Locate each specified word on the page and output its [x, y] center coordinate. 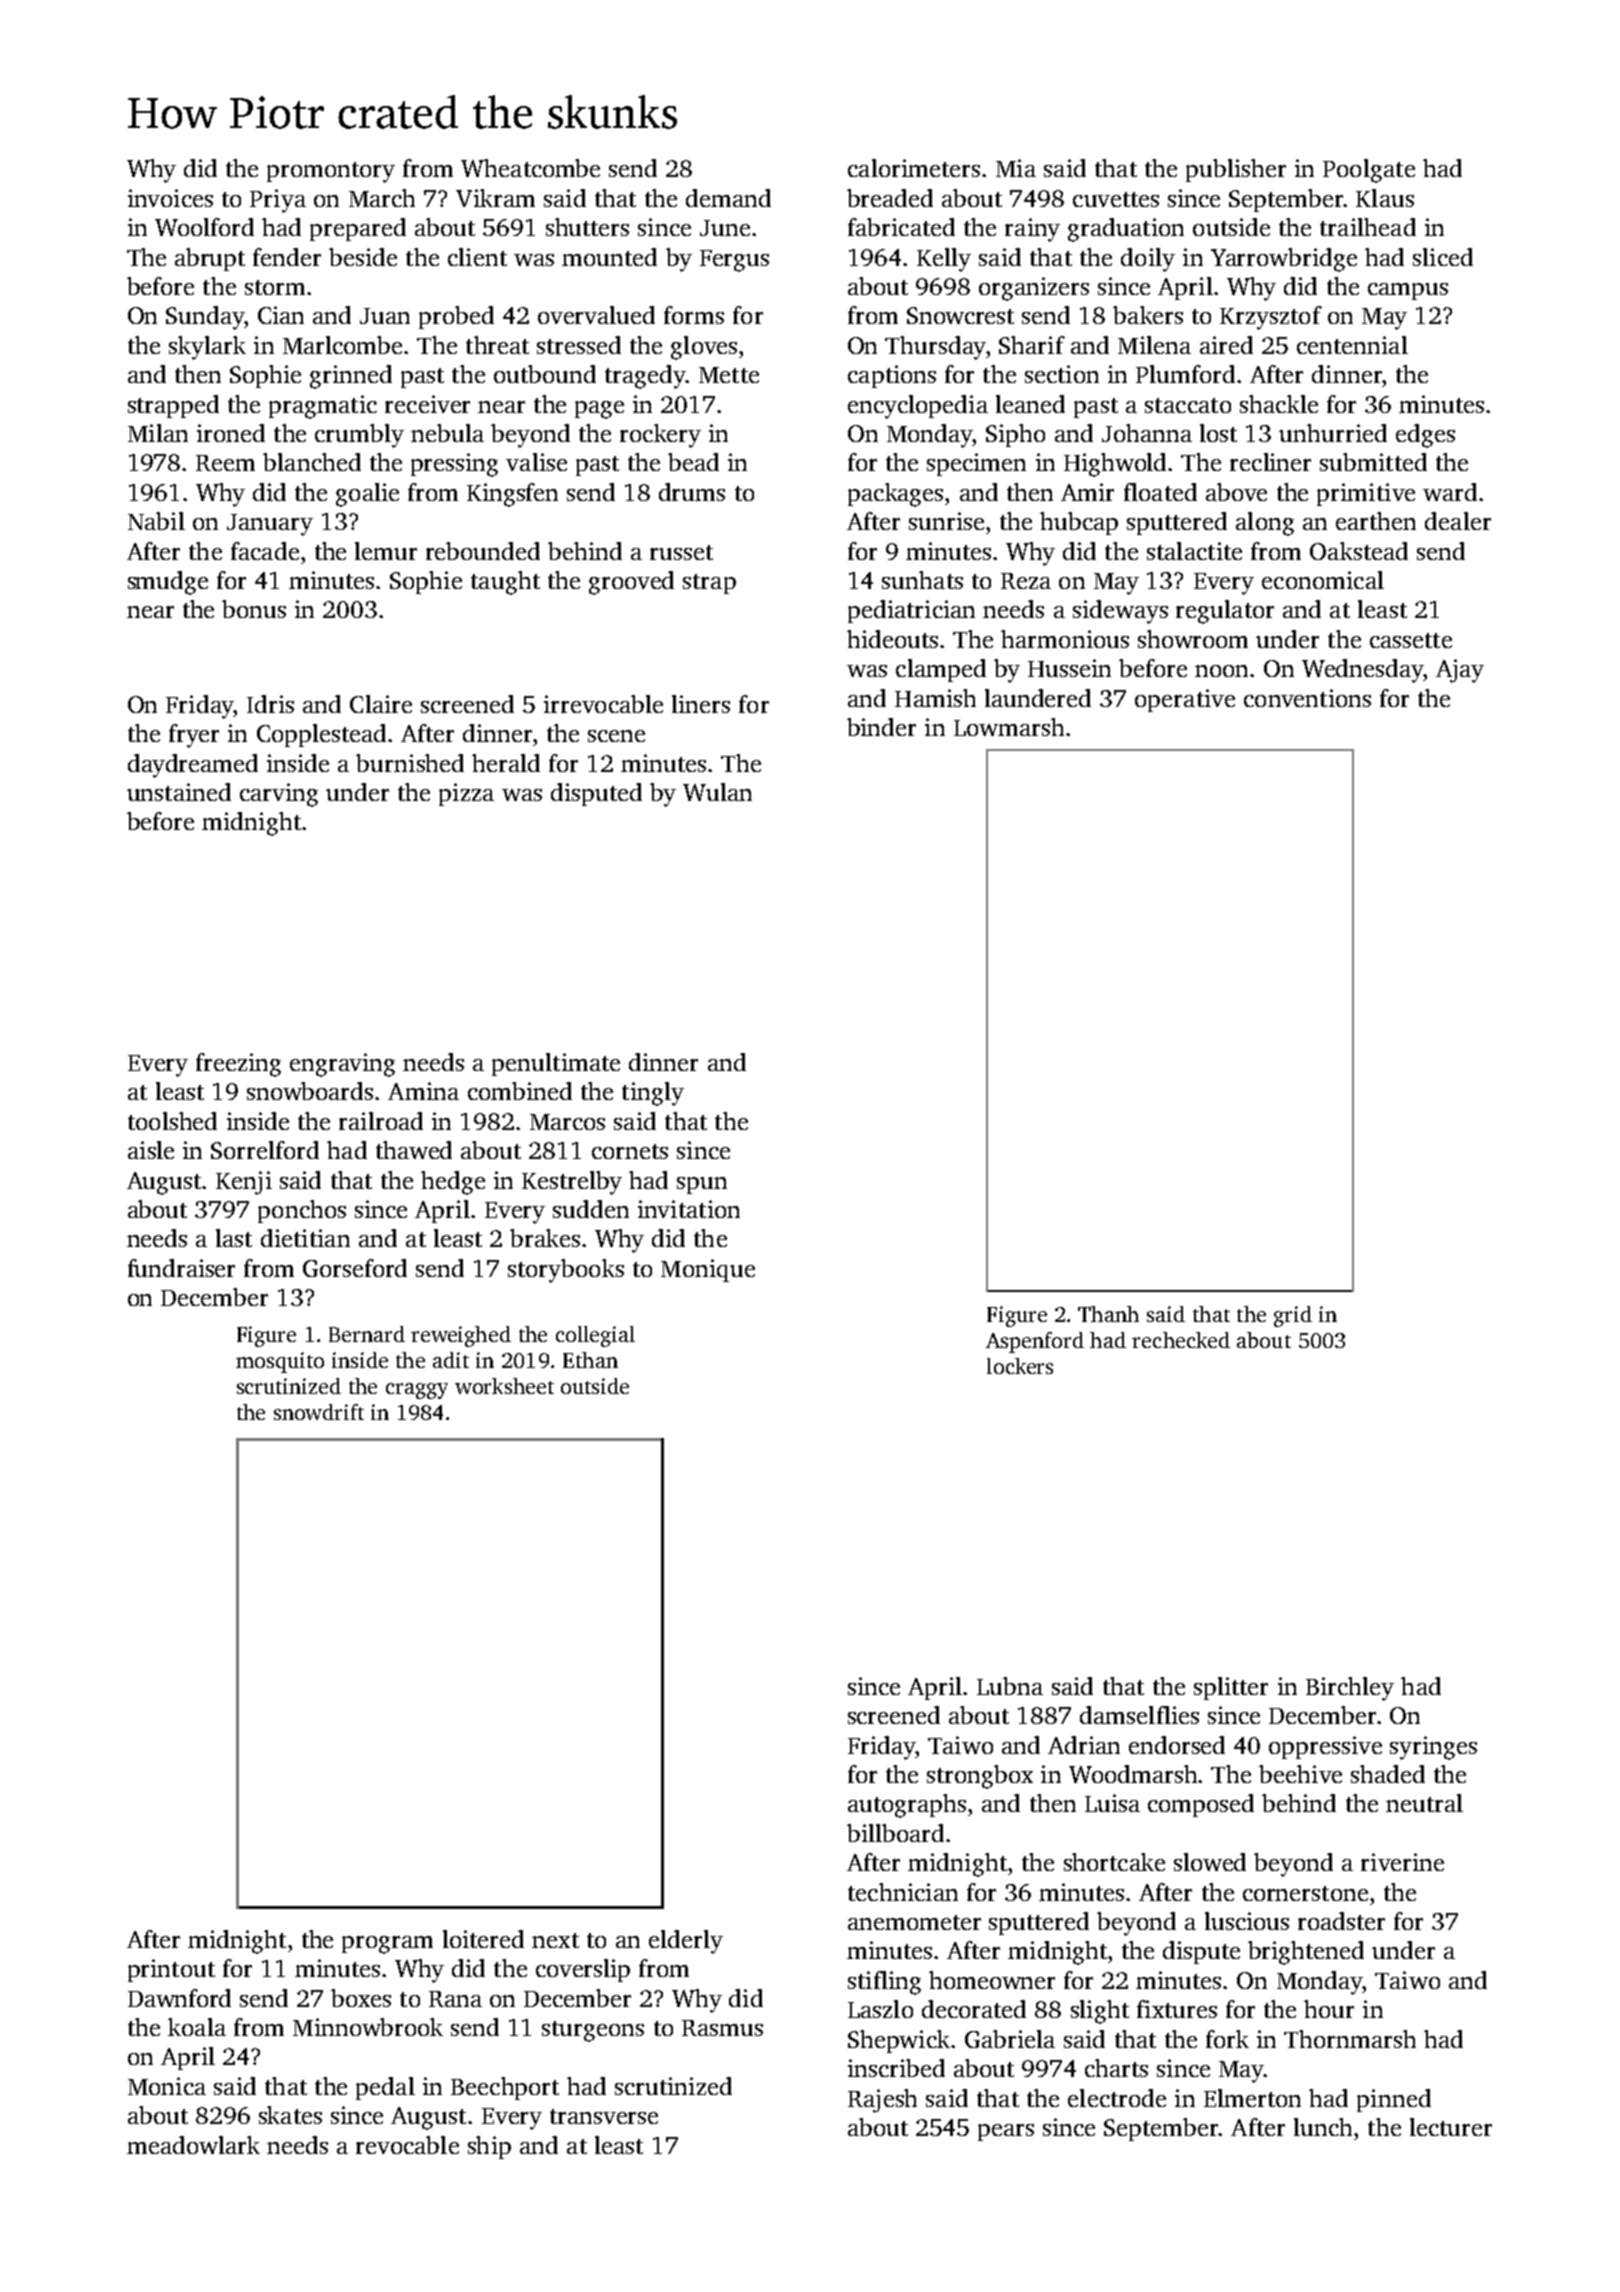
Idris [270, 704]
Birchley [1350, 1689]
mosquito [280, 1362]
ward [1450, 492]
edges [1425, 436]
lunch [1323, 2127]
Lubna [1010, 1686]
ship [489, 2147]
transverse [604, 2116]
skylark [207, 348]
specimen [976, 464]
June [725, 228]
